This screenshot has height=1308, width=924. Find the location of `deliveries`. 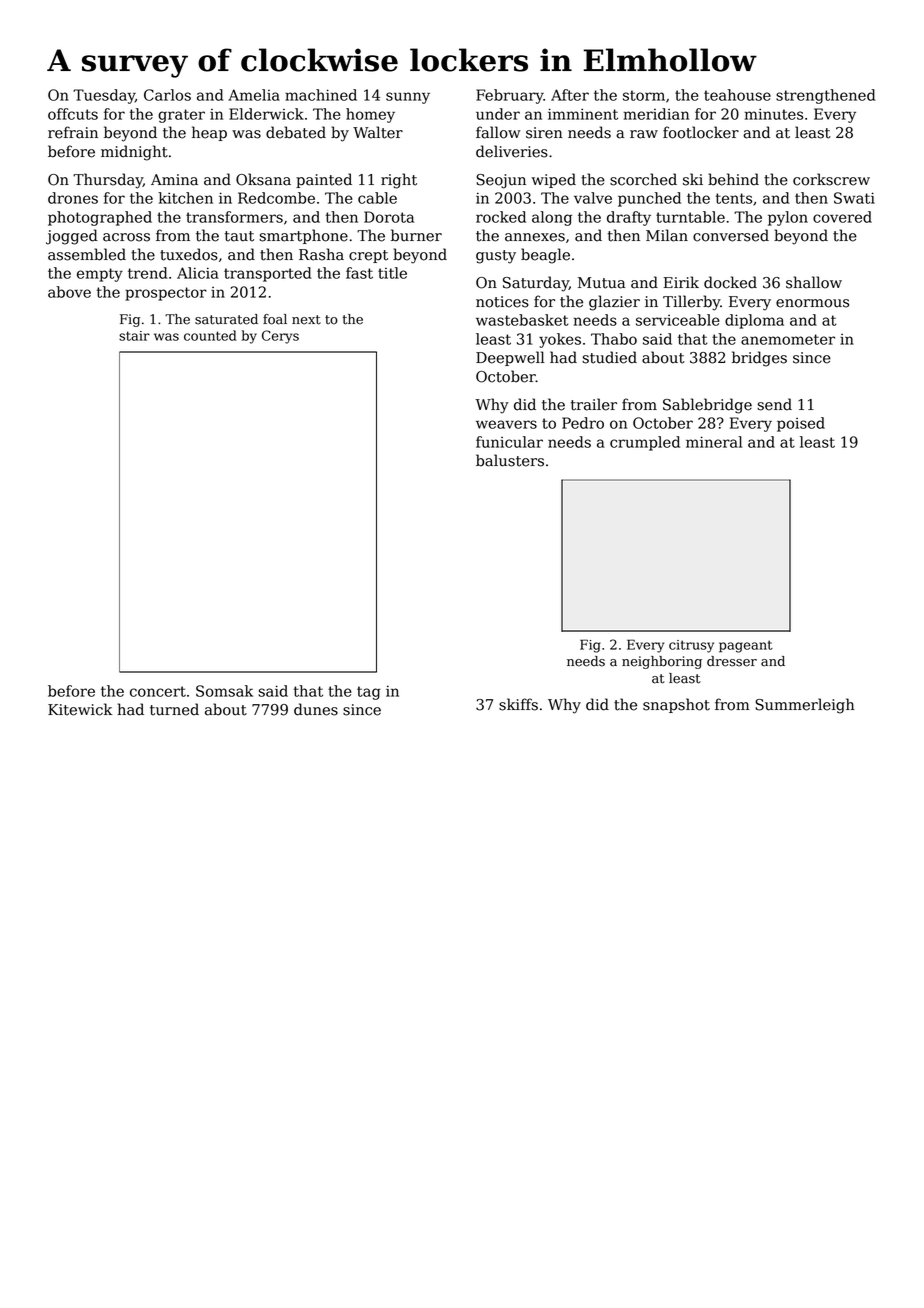

deliveries is located at coordinates (512, 151).
